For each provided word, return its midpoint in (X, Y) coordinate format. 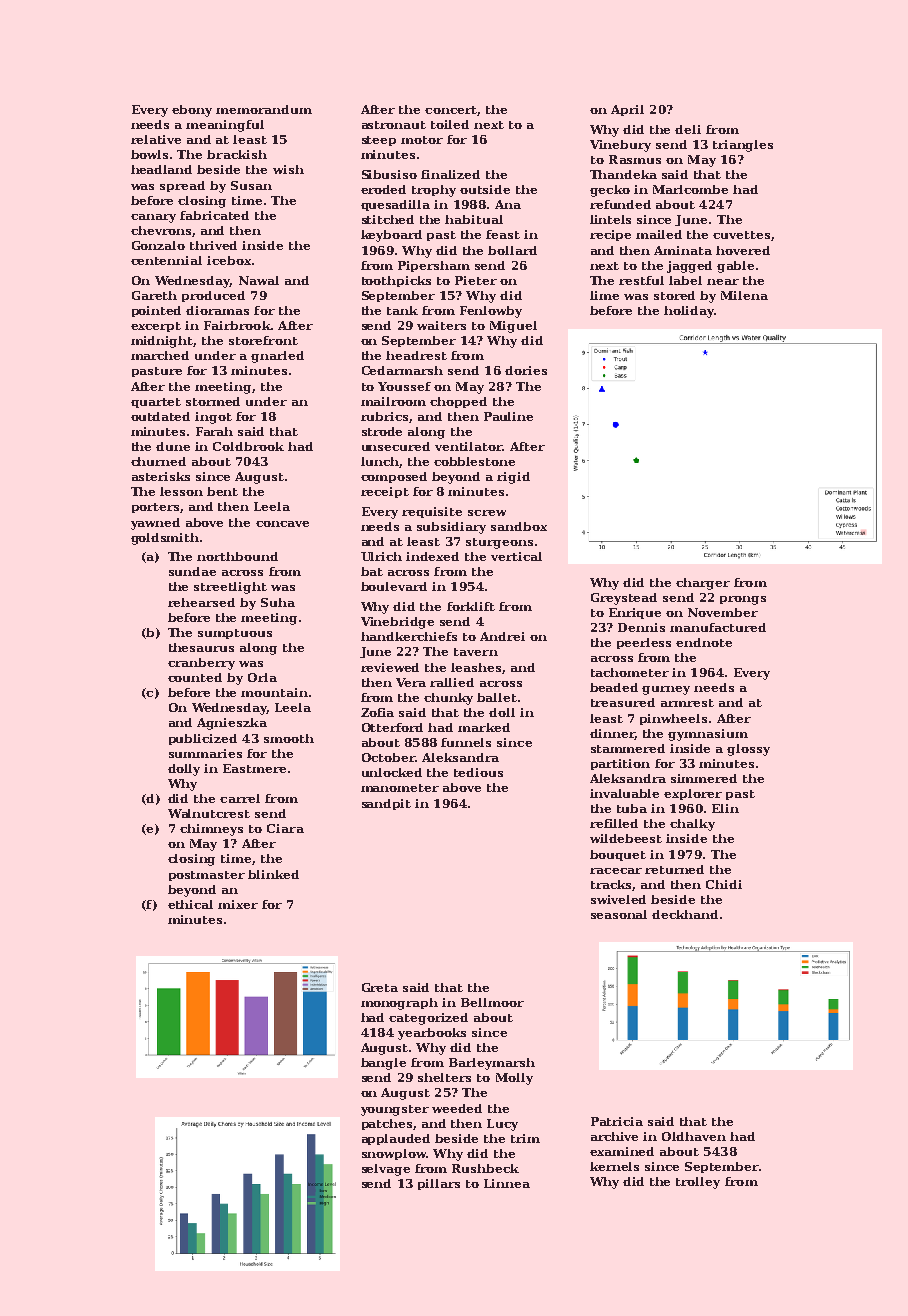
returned (674, 869)
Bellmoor (492, 1002)
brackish (237, 154)
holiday (689, 312)
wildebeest (626, 838)
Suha (278, 602)
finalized (450, 174)
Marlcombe (690, 189)
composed (394, 477)
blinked (273, 874)
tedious (478, 772)
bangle (383, 1064)
